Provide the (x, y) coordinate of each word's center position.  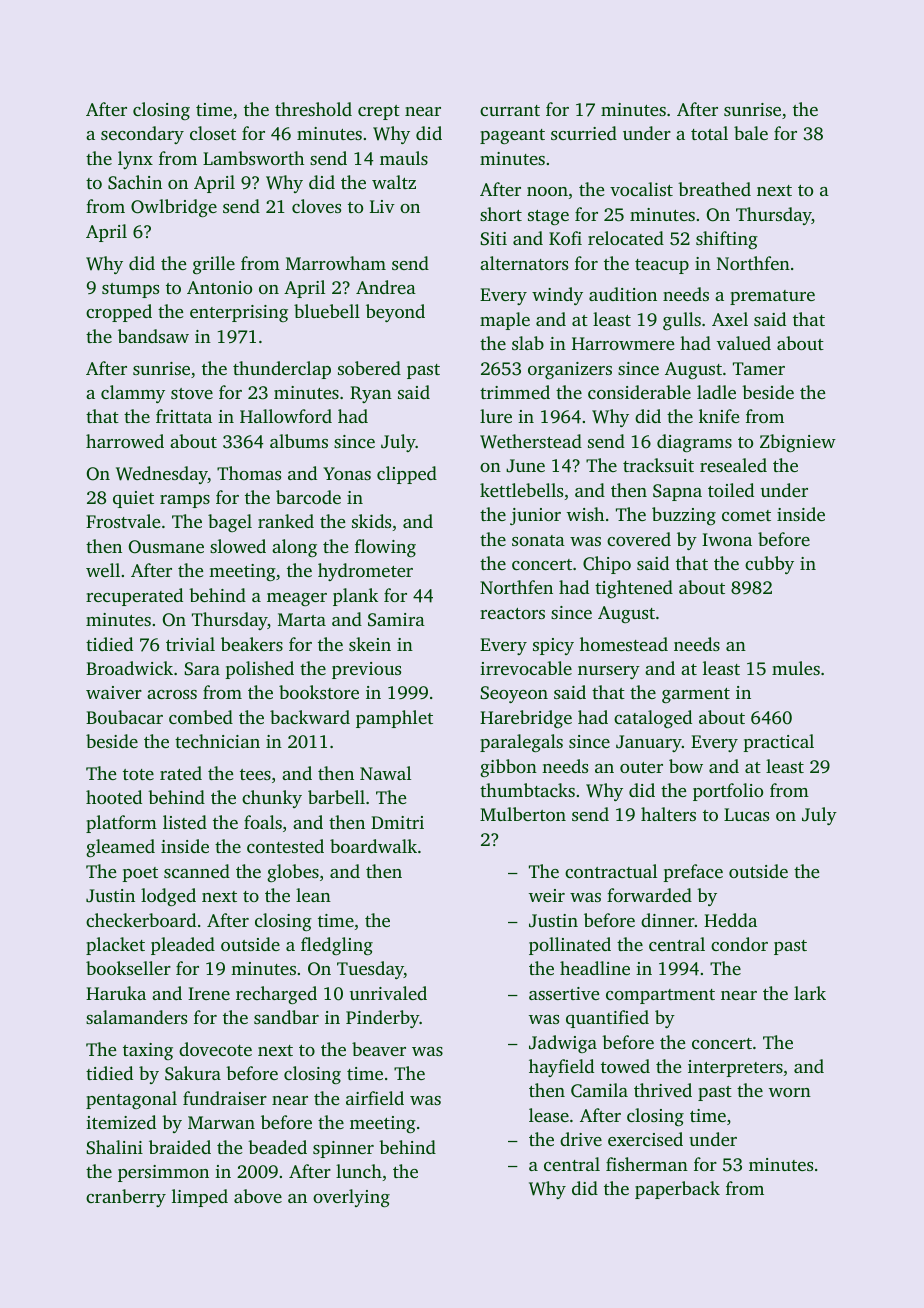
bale (751, 133)
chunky (272, 799)
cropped (119, 313)
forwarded (649, 895)
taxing (148, 1051)
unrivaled (388, 993)
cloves (316, 206)
